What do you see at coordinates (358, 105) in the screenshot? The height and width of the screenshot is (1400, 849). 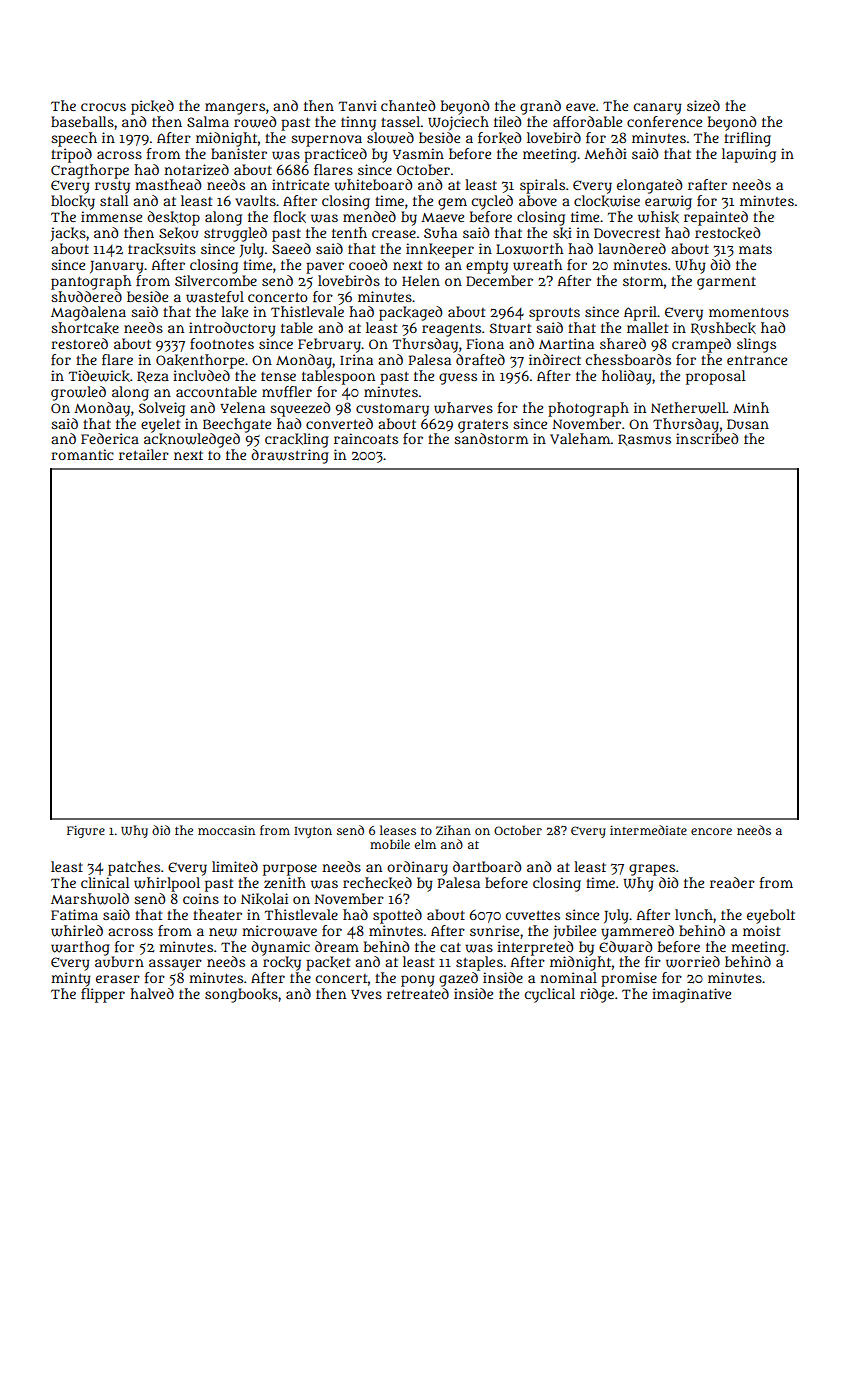 I see `Tanvi` at bounding box center [358, 105].
